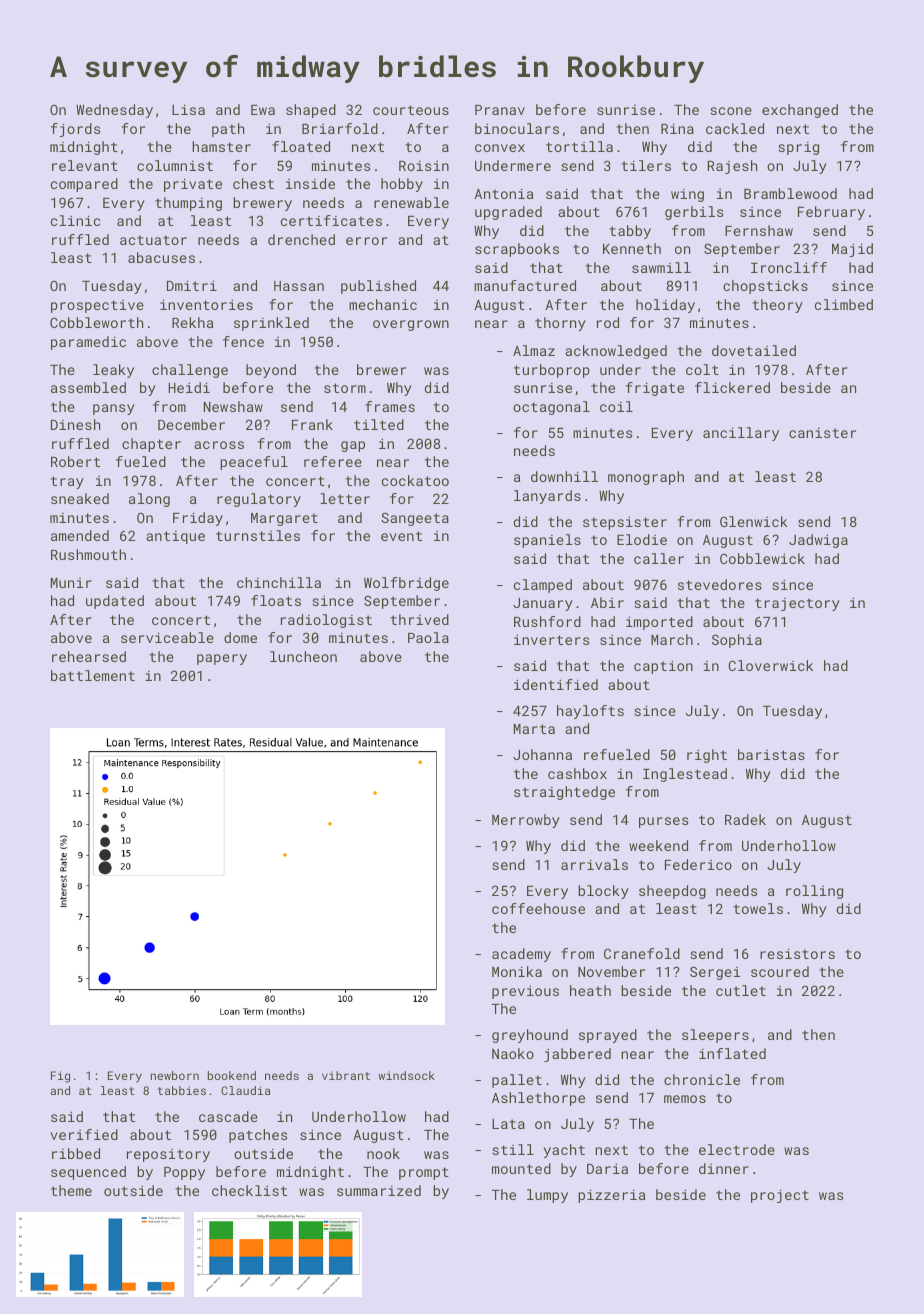 The width and height of the screenshot is (924, 1314). What do you see at coordinates (303, 656) in the screenshot?
I see `luncheon` at bounding box center [303, 656].
